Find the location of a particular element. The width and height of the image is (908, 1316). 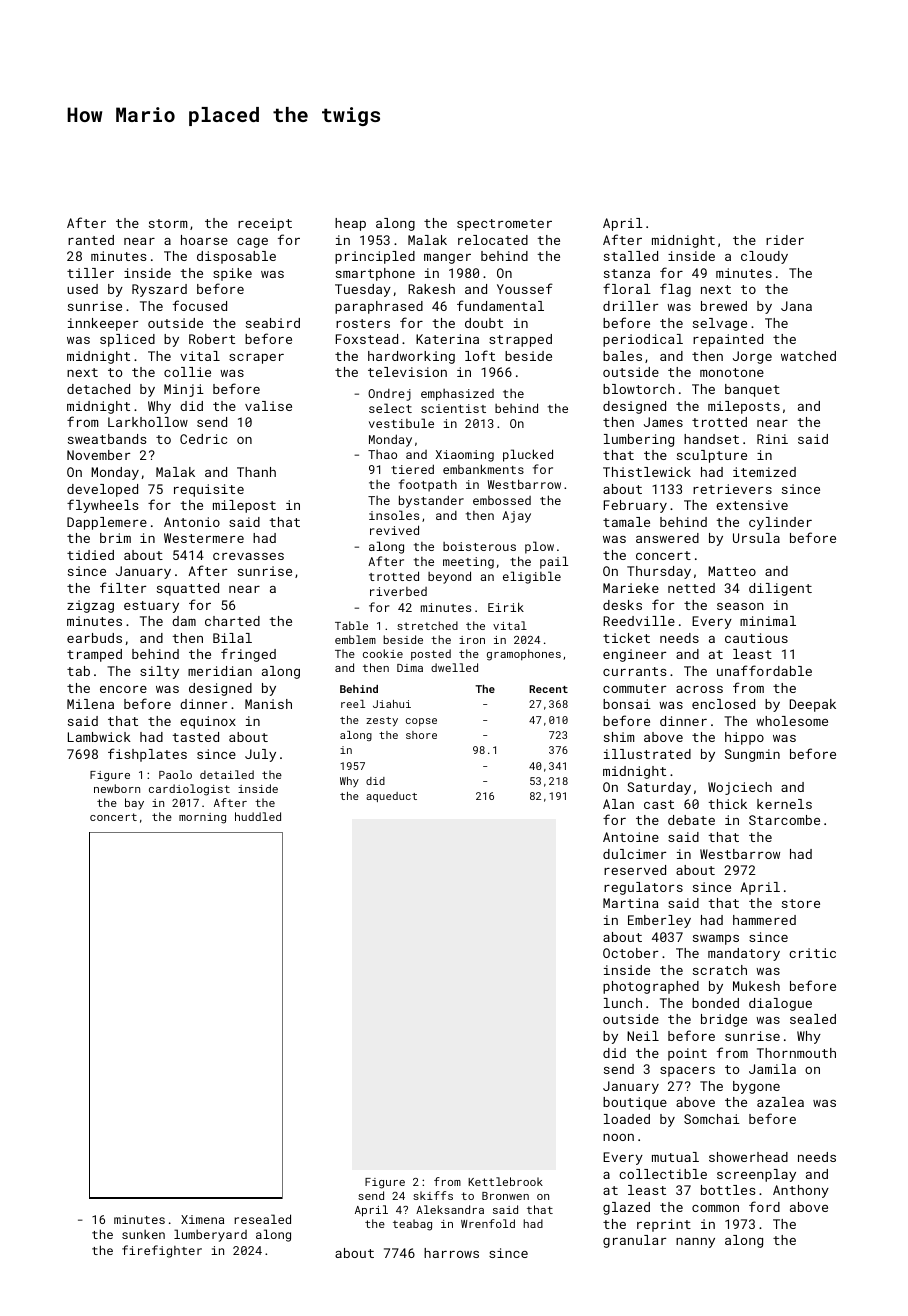

heap is located at coordinates (350, 224).
